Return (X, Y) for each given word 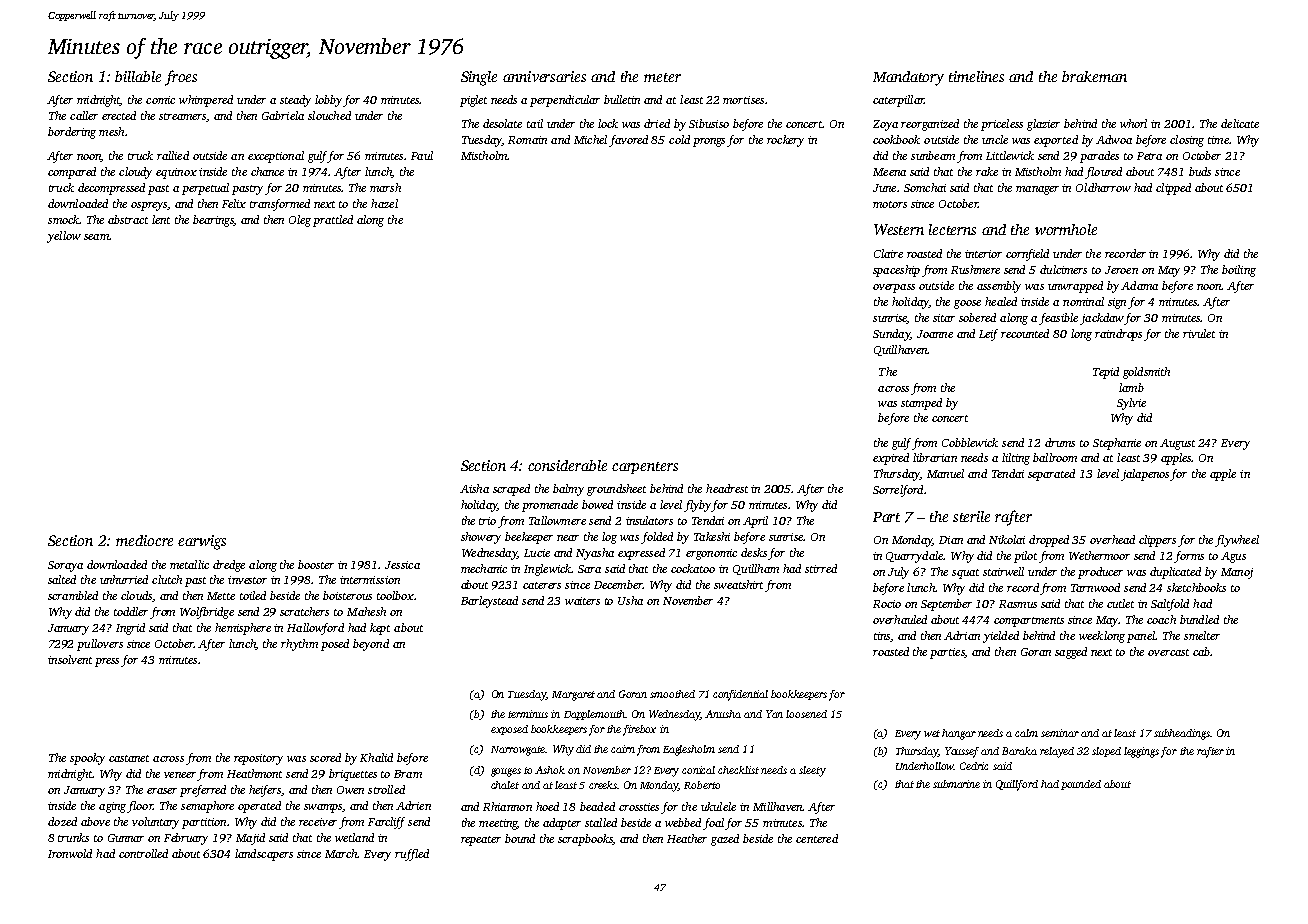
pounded (1081, 785)
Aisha (474, 488)
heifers (265, 791)
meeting (498, 824)
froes (181, 78)
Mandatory (908, 78)
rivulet (1199, 333)
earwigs (202, 542)
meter (662, 77)
